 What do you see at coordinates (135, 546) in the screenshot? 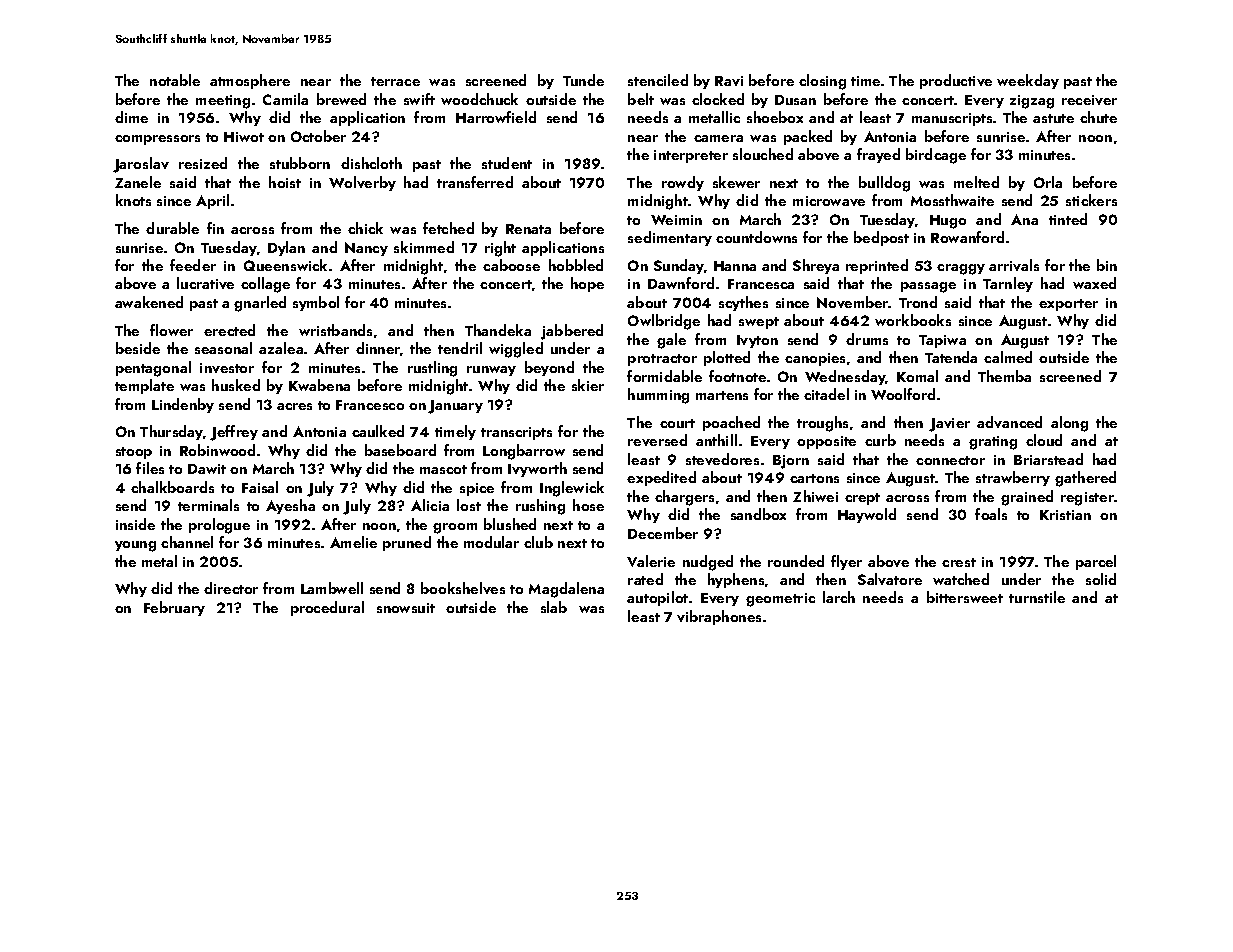
I see `young` at bounding box center [135, 546].
